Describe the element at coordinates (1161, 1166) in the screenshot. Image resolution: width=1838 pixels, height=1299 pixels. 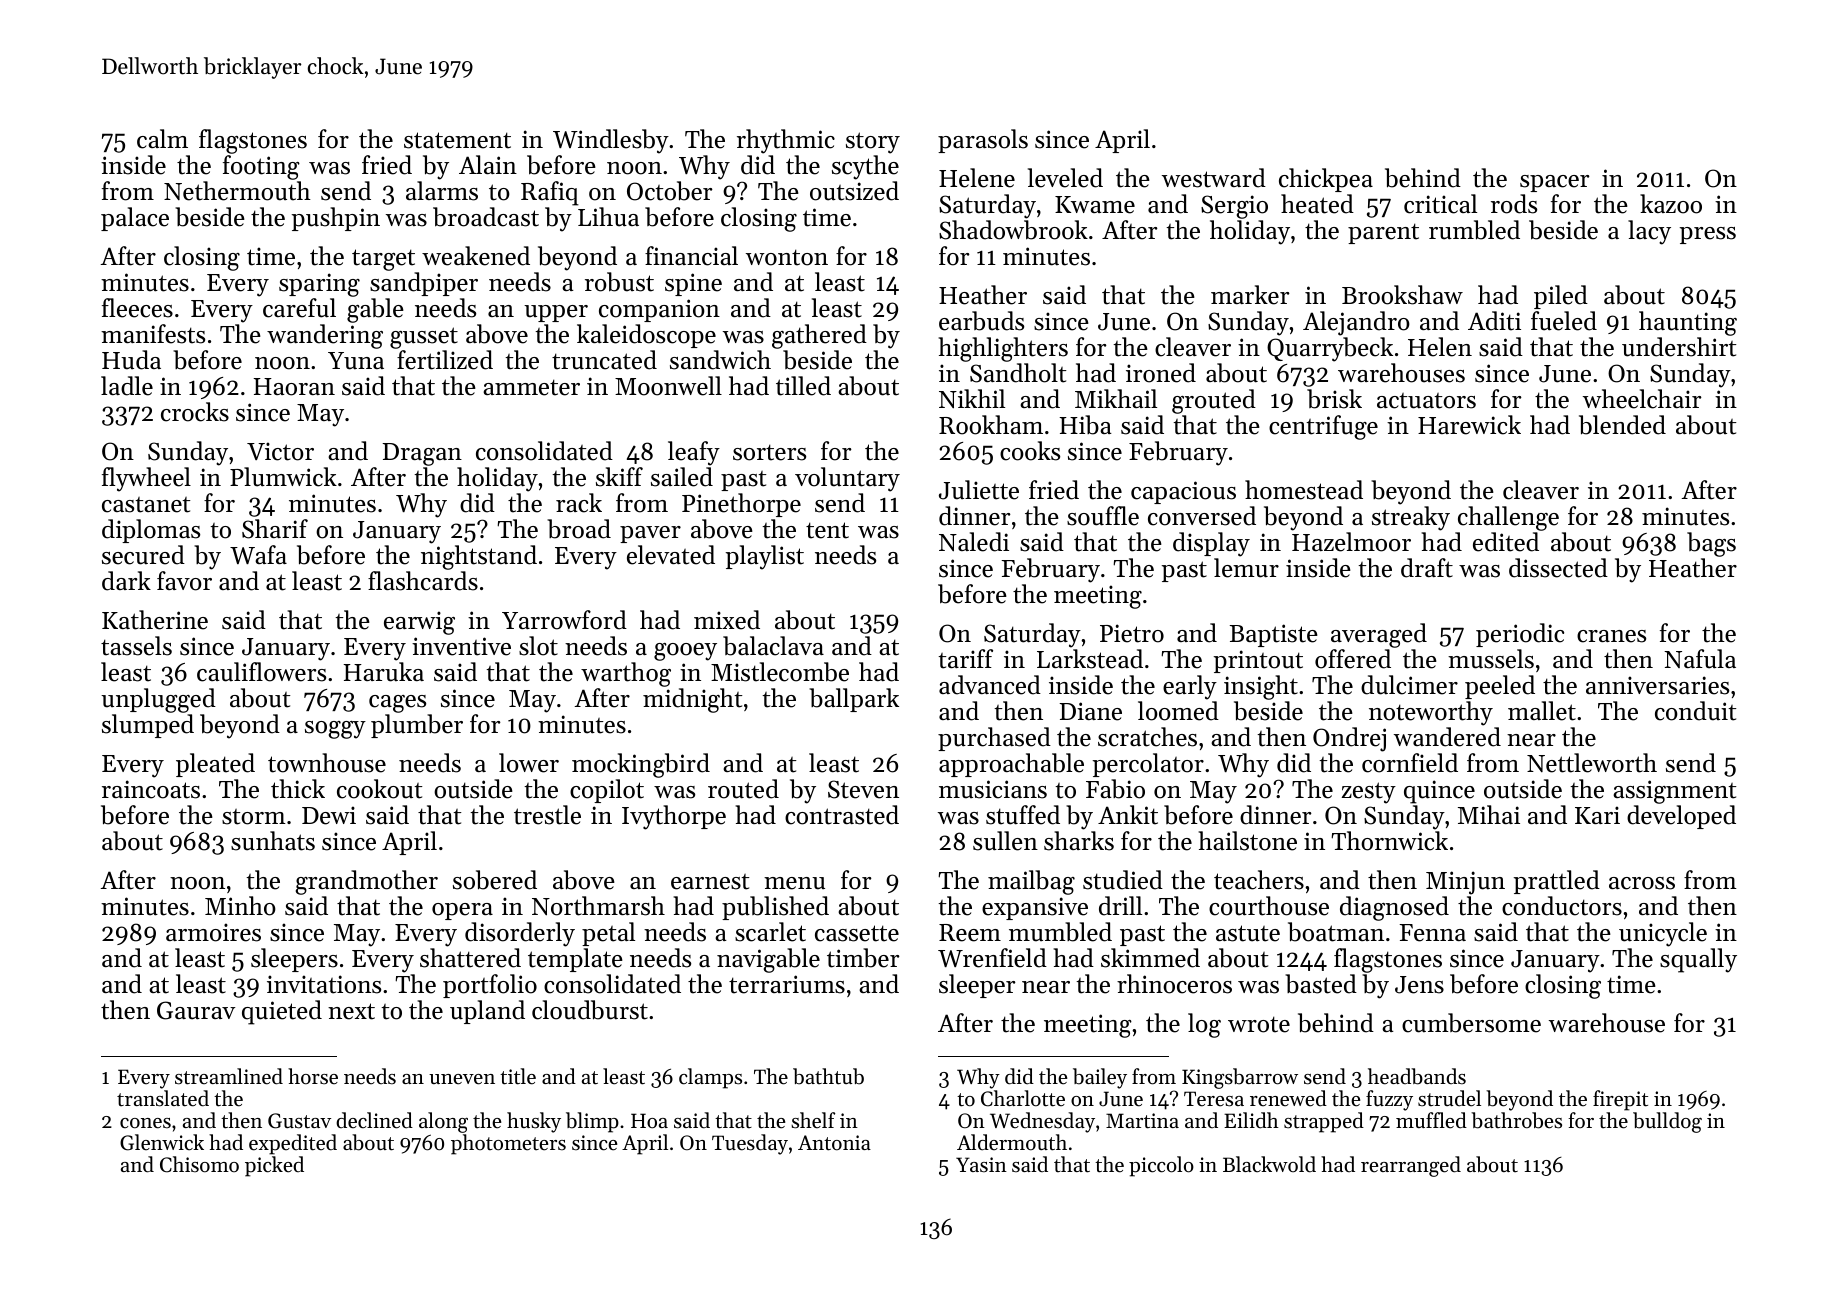
I see `piccolo` at that location.
